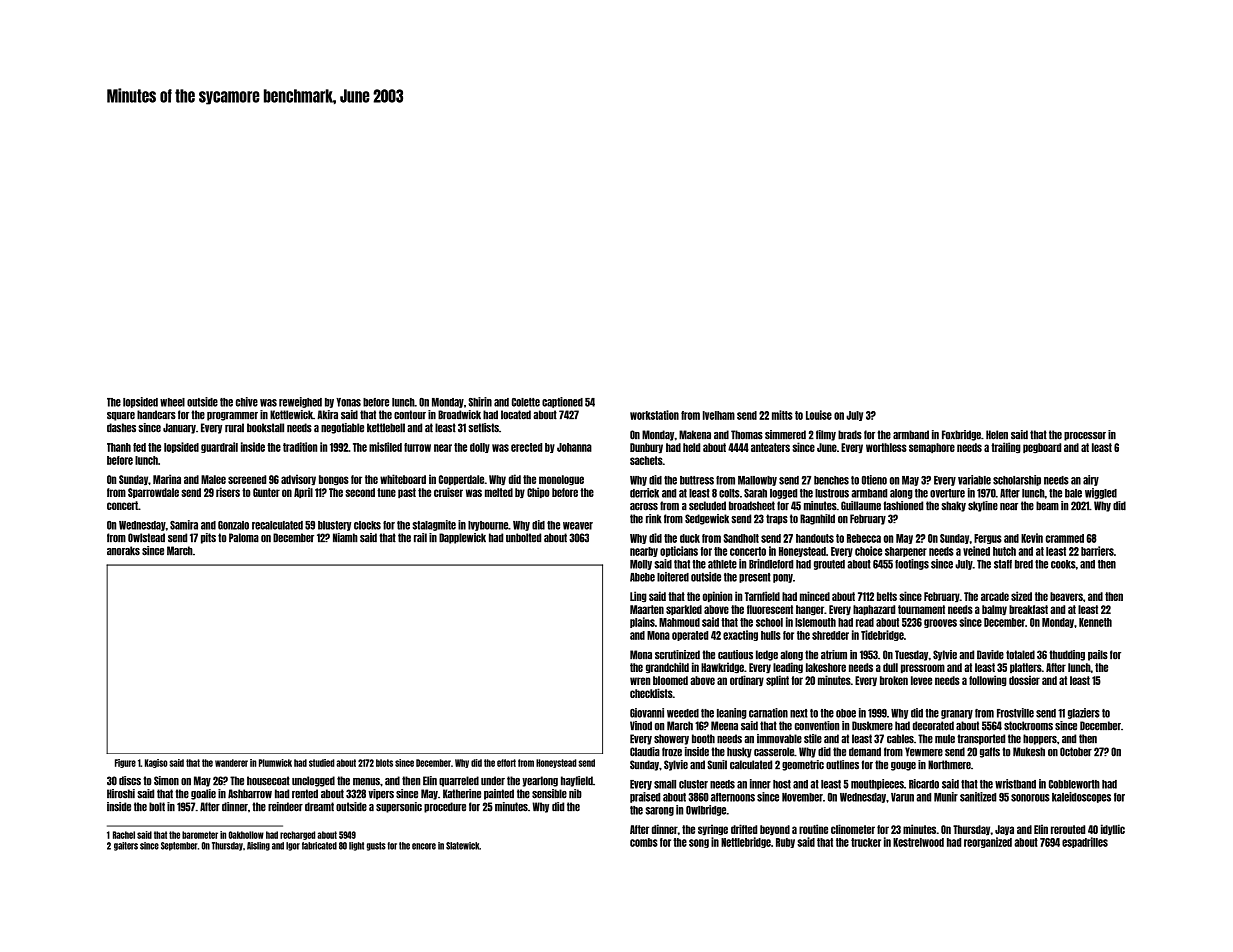 The image size is (1233, 952). Describe the element at coordinates (153, 493) in the screenshot. I see `Sparrowdale` at that location.
